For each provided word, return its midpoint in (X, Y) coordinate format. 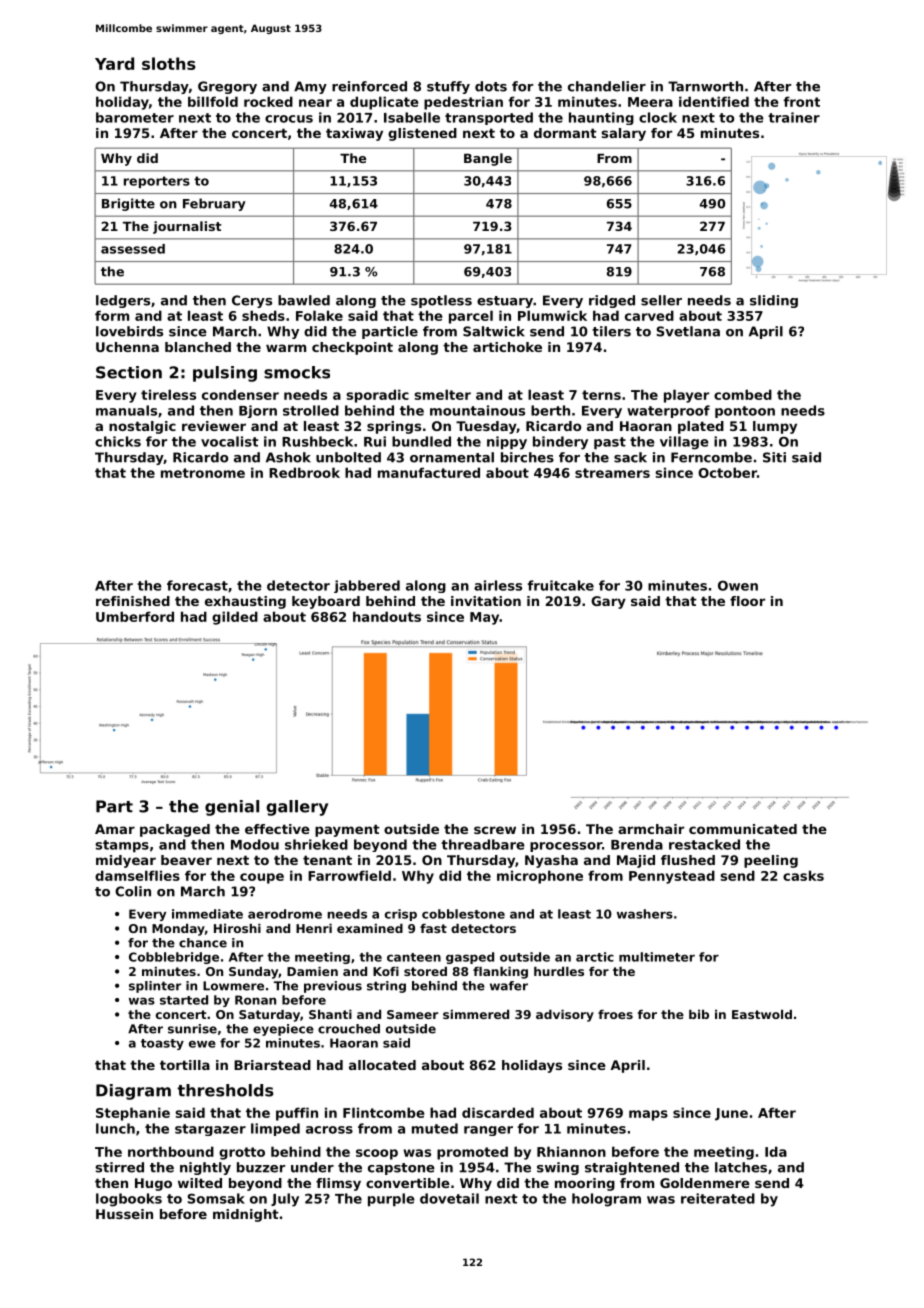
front (801, 101)
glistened (422, 134)
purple (391, 1200)
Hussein (124, 1214)
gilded (235, 618)
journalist (187, 227)
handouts (387, 616)
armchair (651, 829)
